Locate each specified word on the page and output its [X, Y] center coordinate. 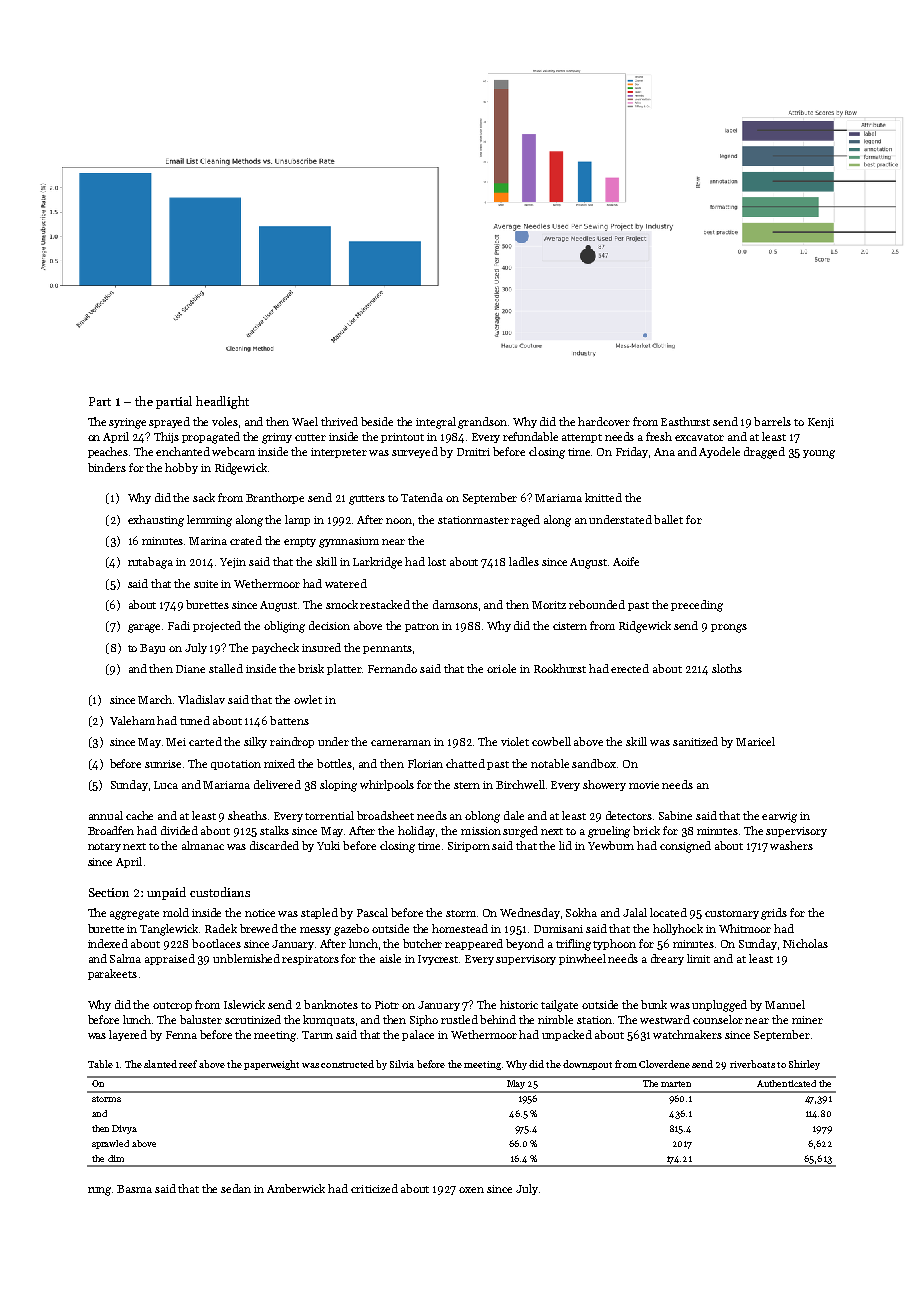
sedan [236, 1188]
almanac [203, 845]
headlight [222, 402]
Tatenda [422, 497]
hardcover [604, 421]
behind [498, 1019]
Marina [208, 541]
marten [676, 1084]
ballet [668, 519]
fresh [659, 436]
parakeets [112, 974]
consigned [685, 847]
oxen [471, 1190]
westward [665, 1019]
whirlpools [387, 785]
